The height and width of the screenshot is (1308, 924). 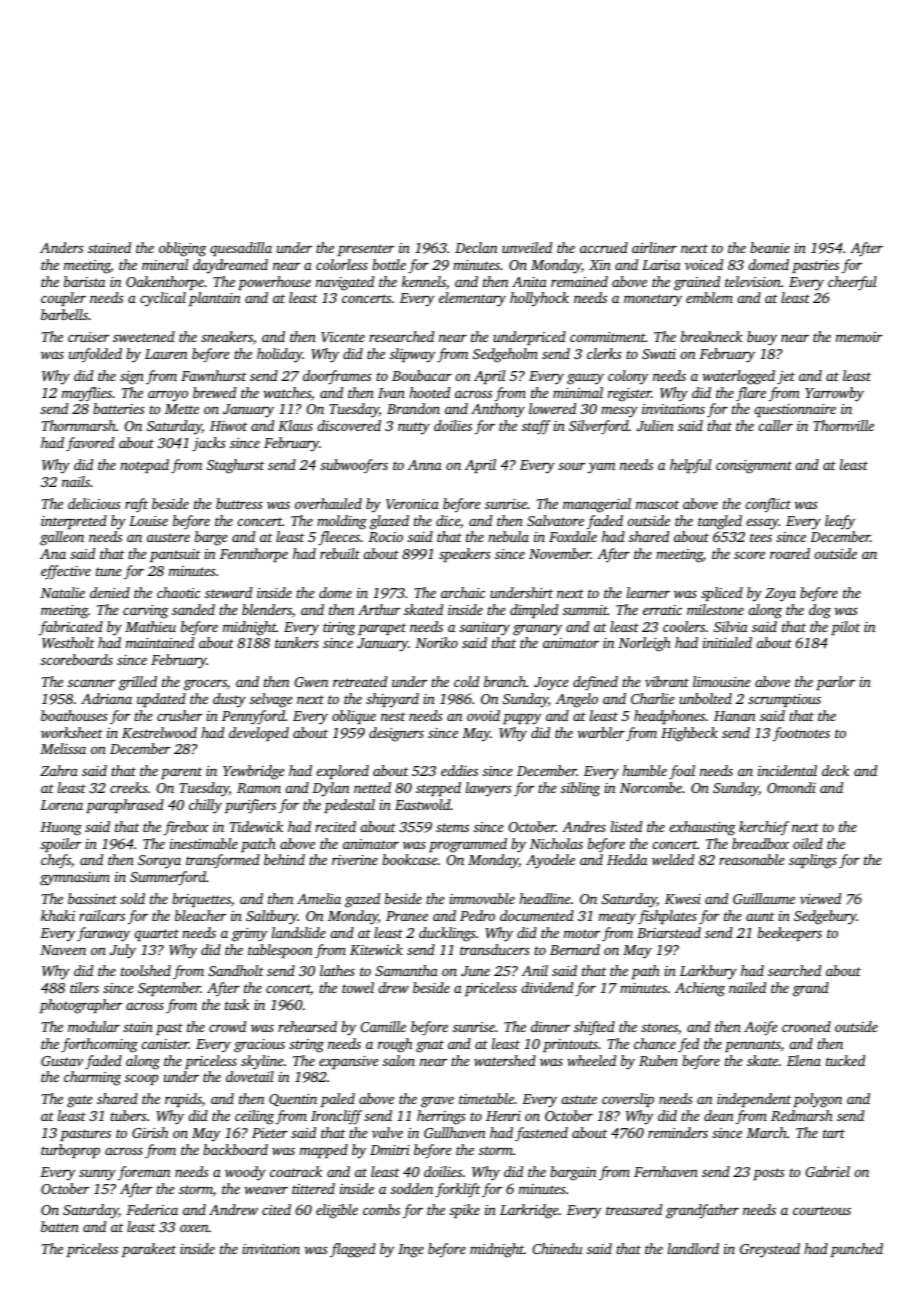 I want to click on boathouses, so click(x=74, y=715).
